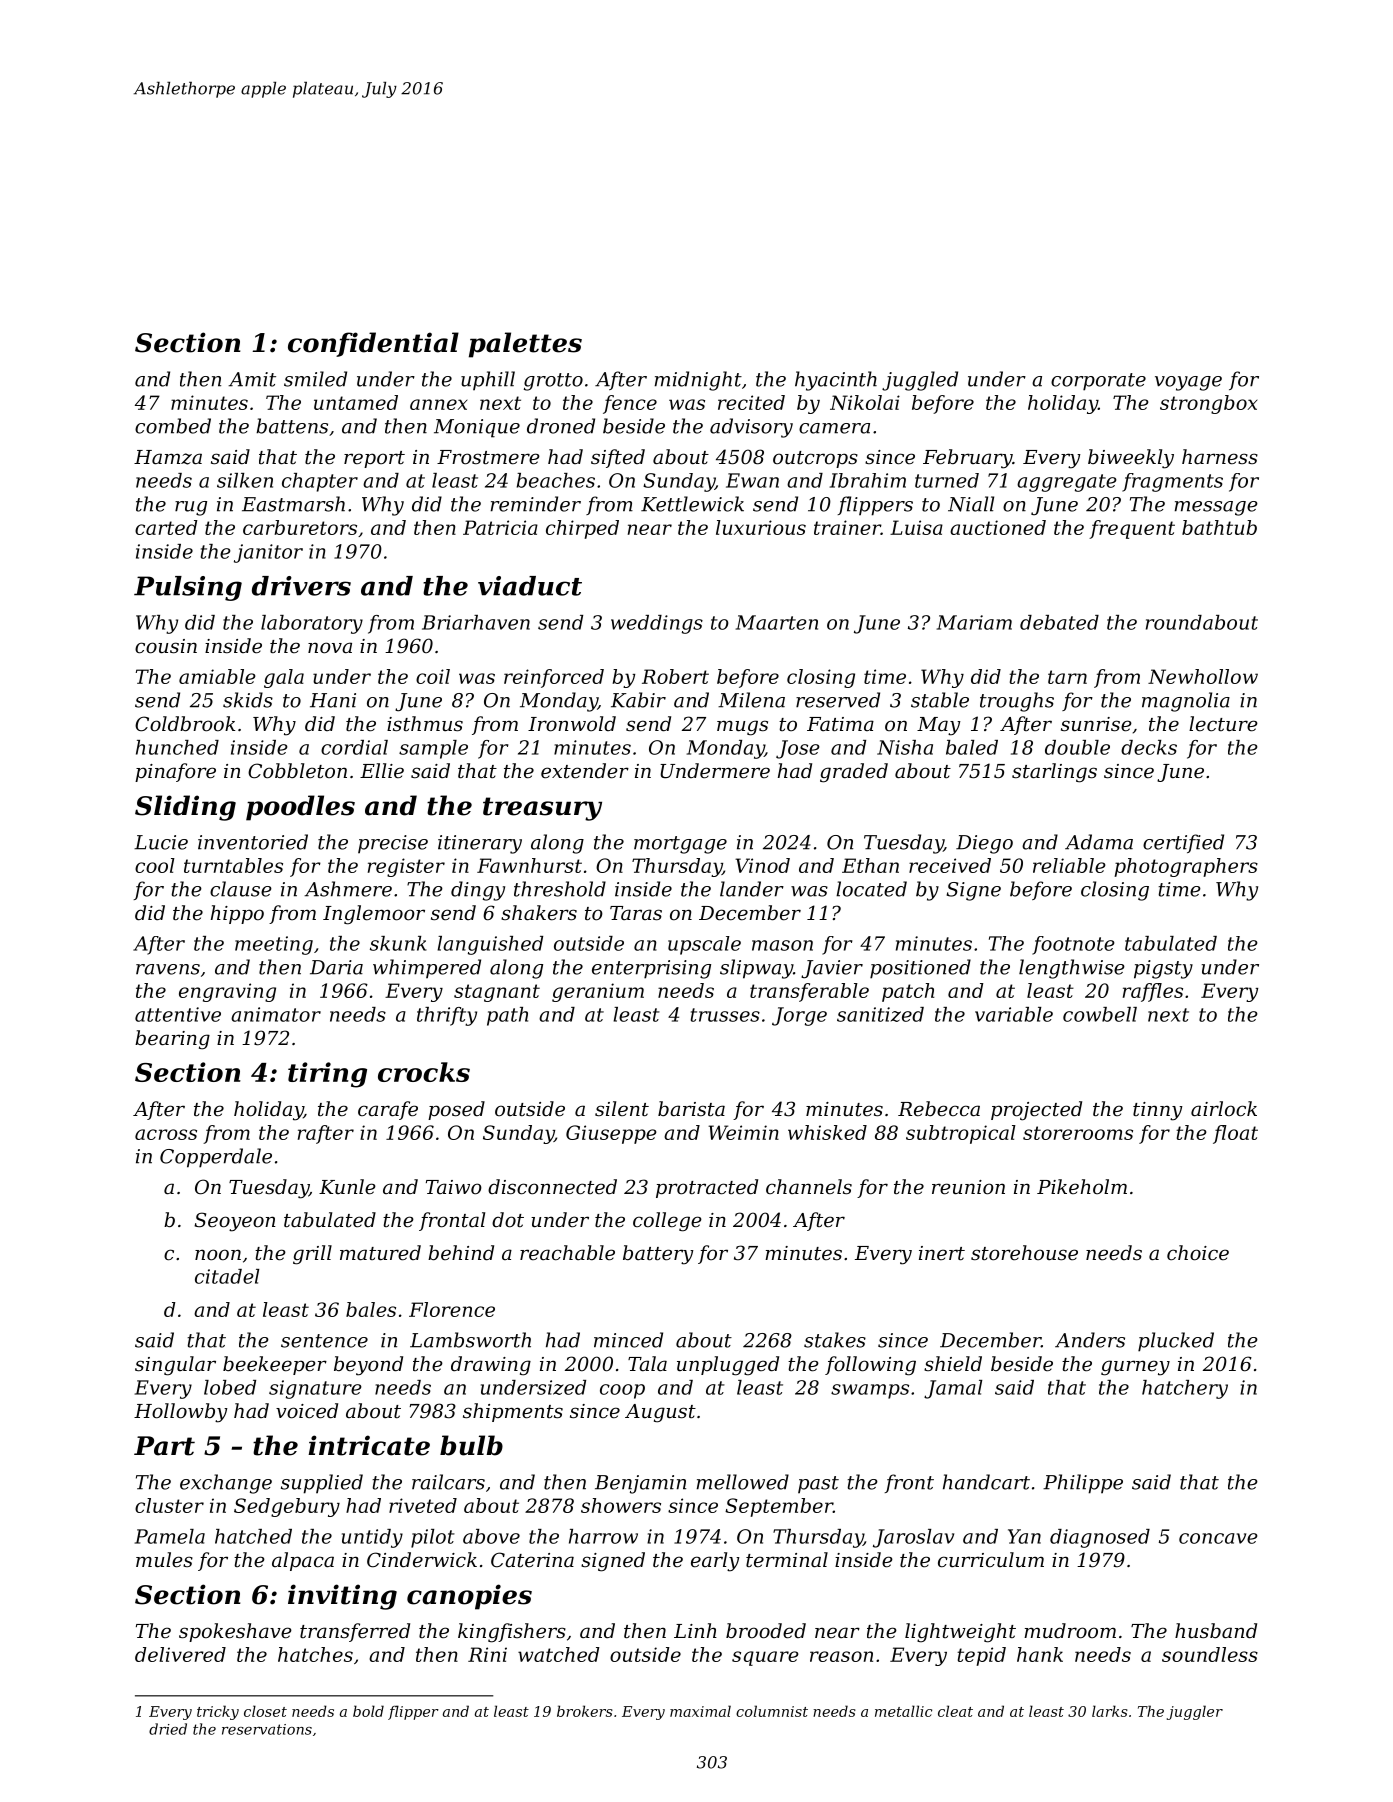 This image has width=1393, height=1802. I want to click on delivered, so click(180, 1654).
